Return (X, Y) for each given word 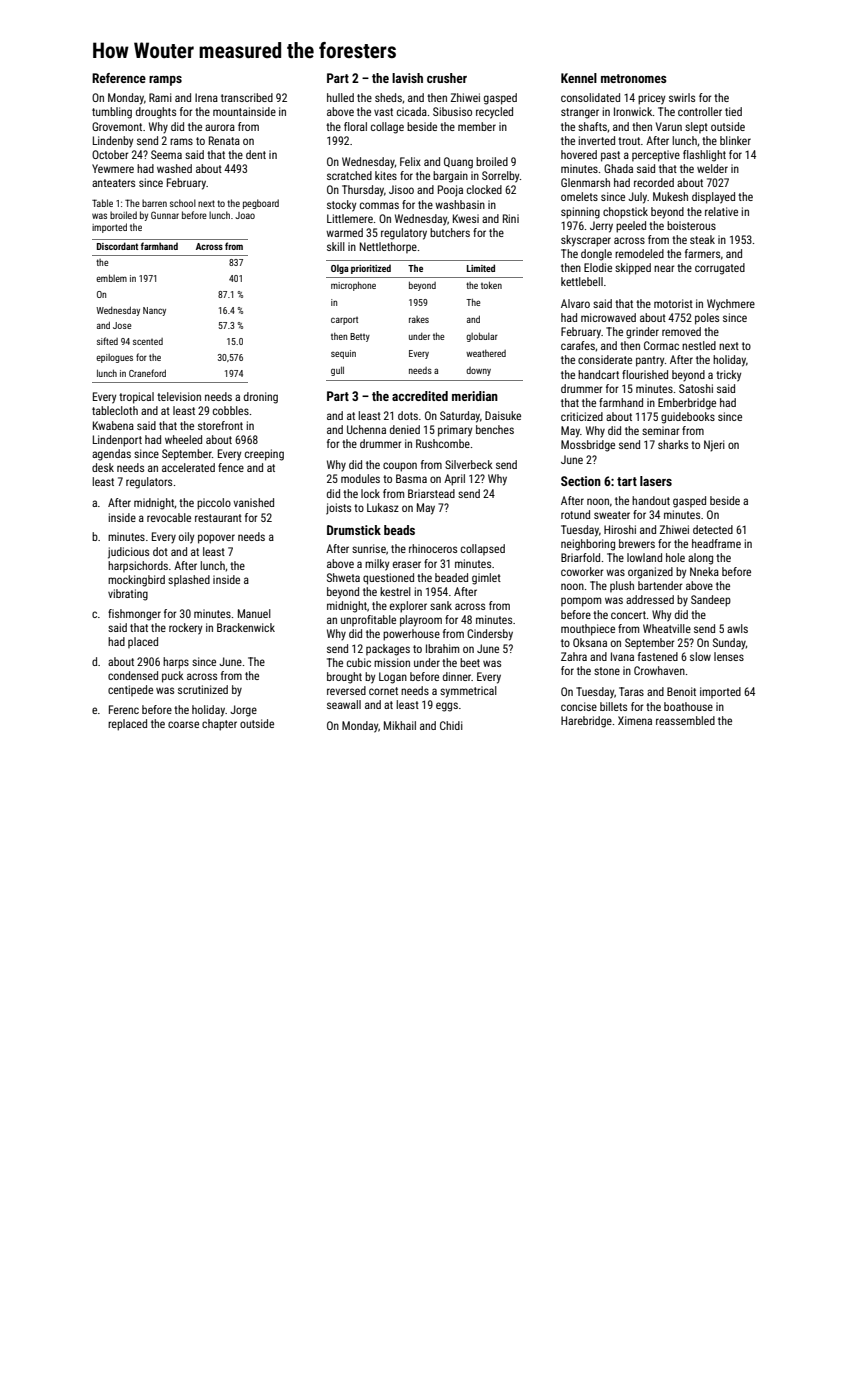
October (110, 154)
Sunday (729, 644)
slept (696, 127)
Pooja (450, 191)
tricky (728, 376)
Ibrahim (442, 648)
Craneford (147, 373)
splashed (189, 580)
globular (482, 337)
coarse (183, 724)
